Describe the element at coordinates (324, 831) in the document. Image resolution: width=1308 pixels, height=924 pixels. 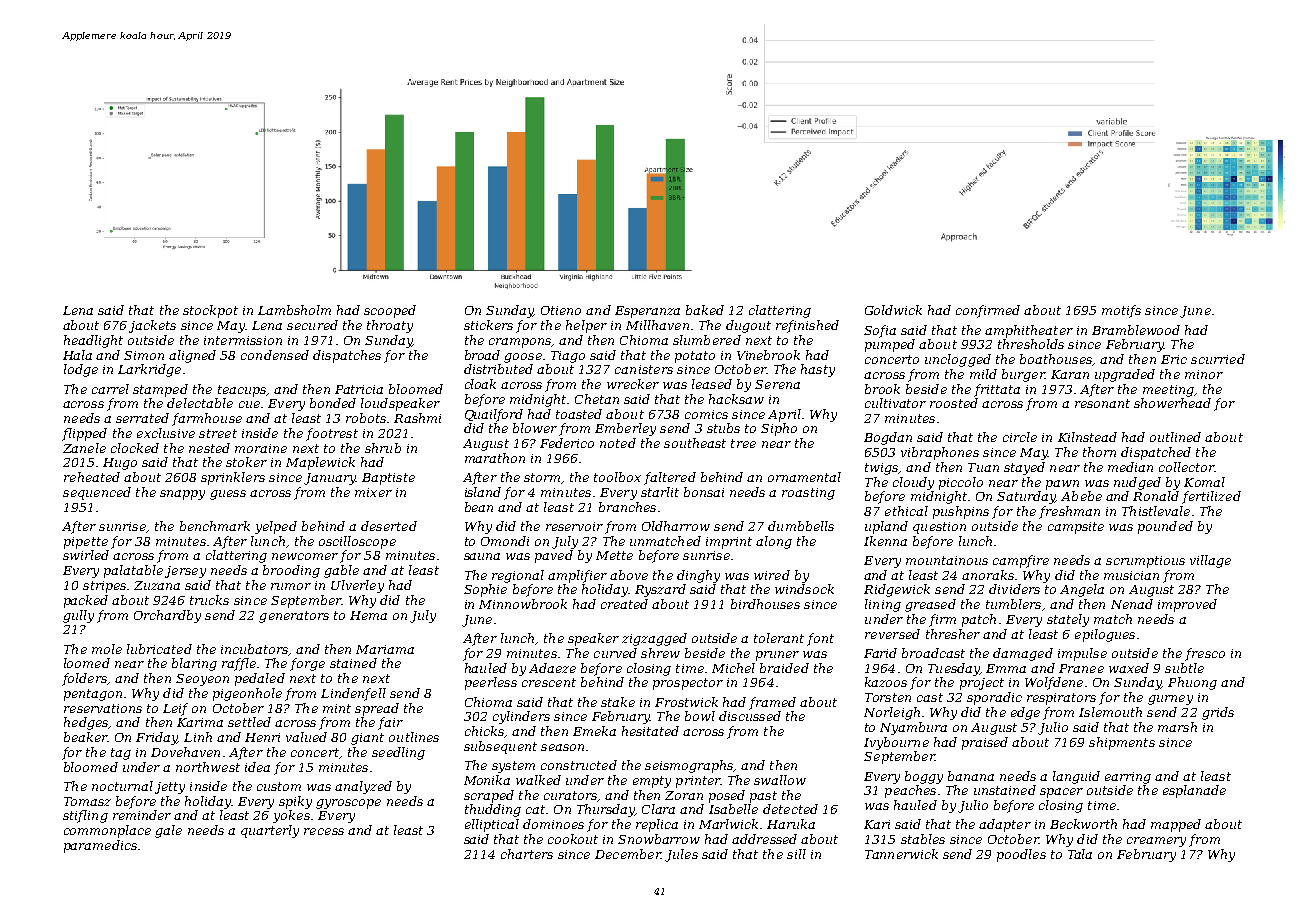
I see `recess` at that location.
